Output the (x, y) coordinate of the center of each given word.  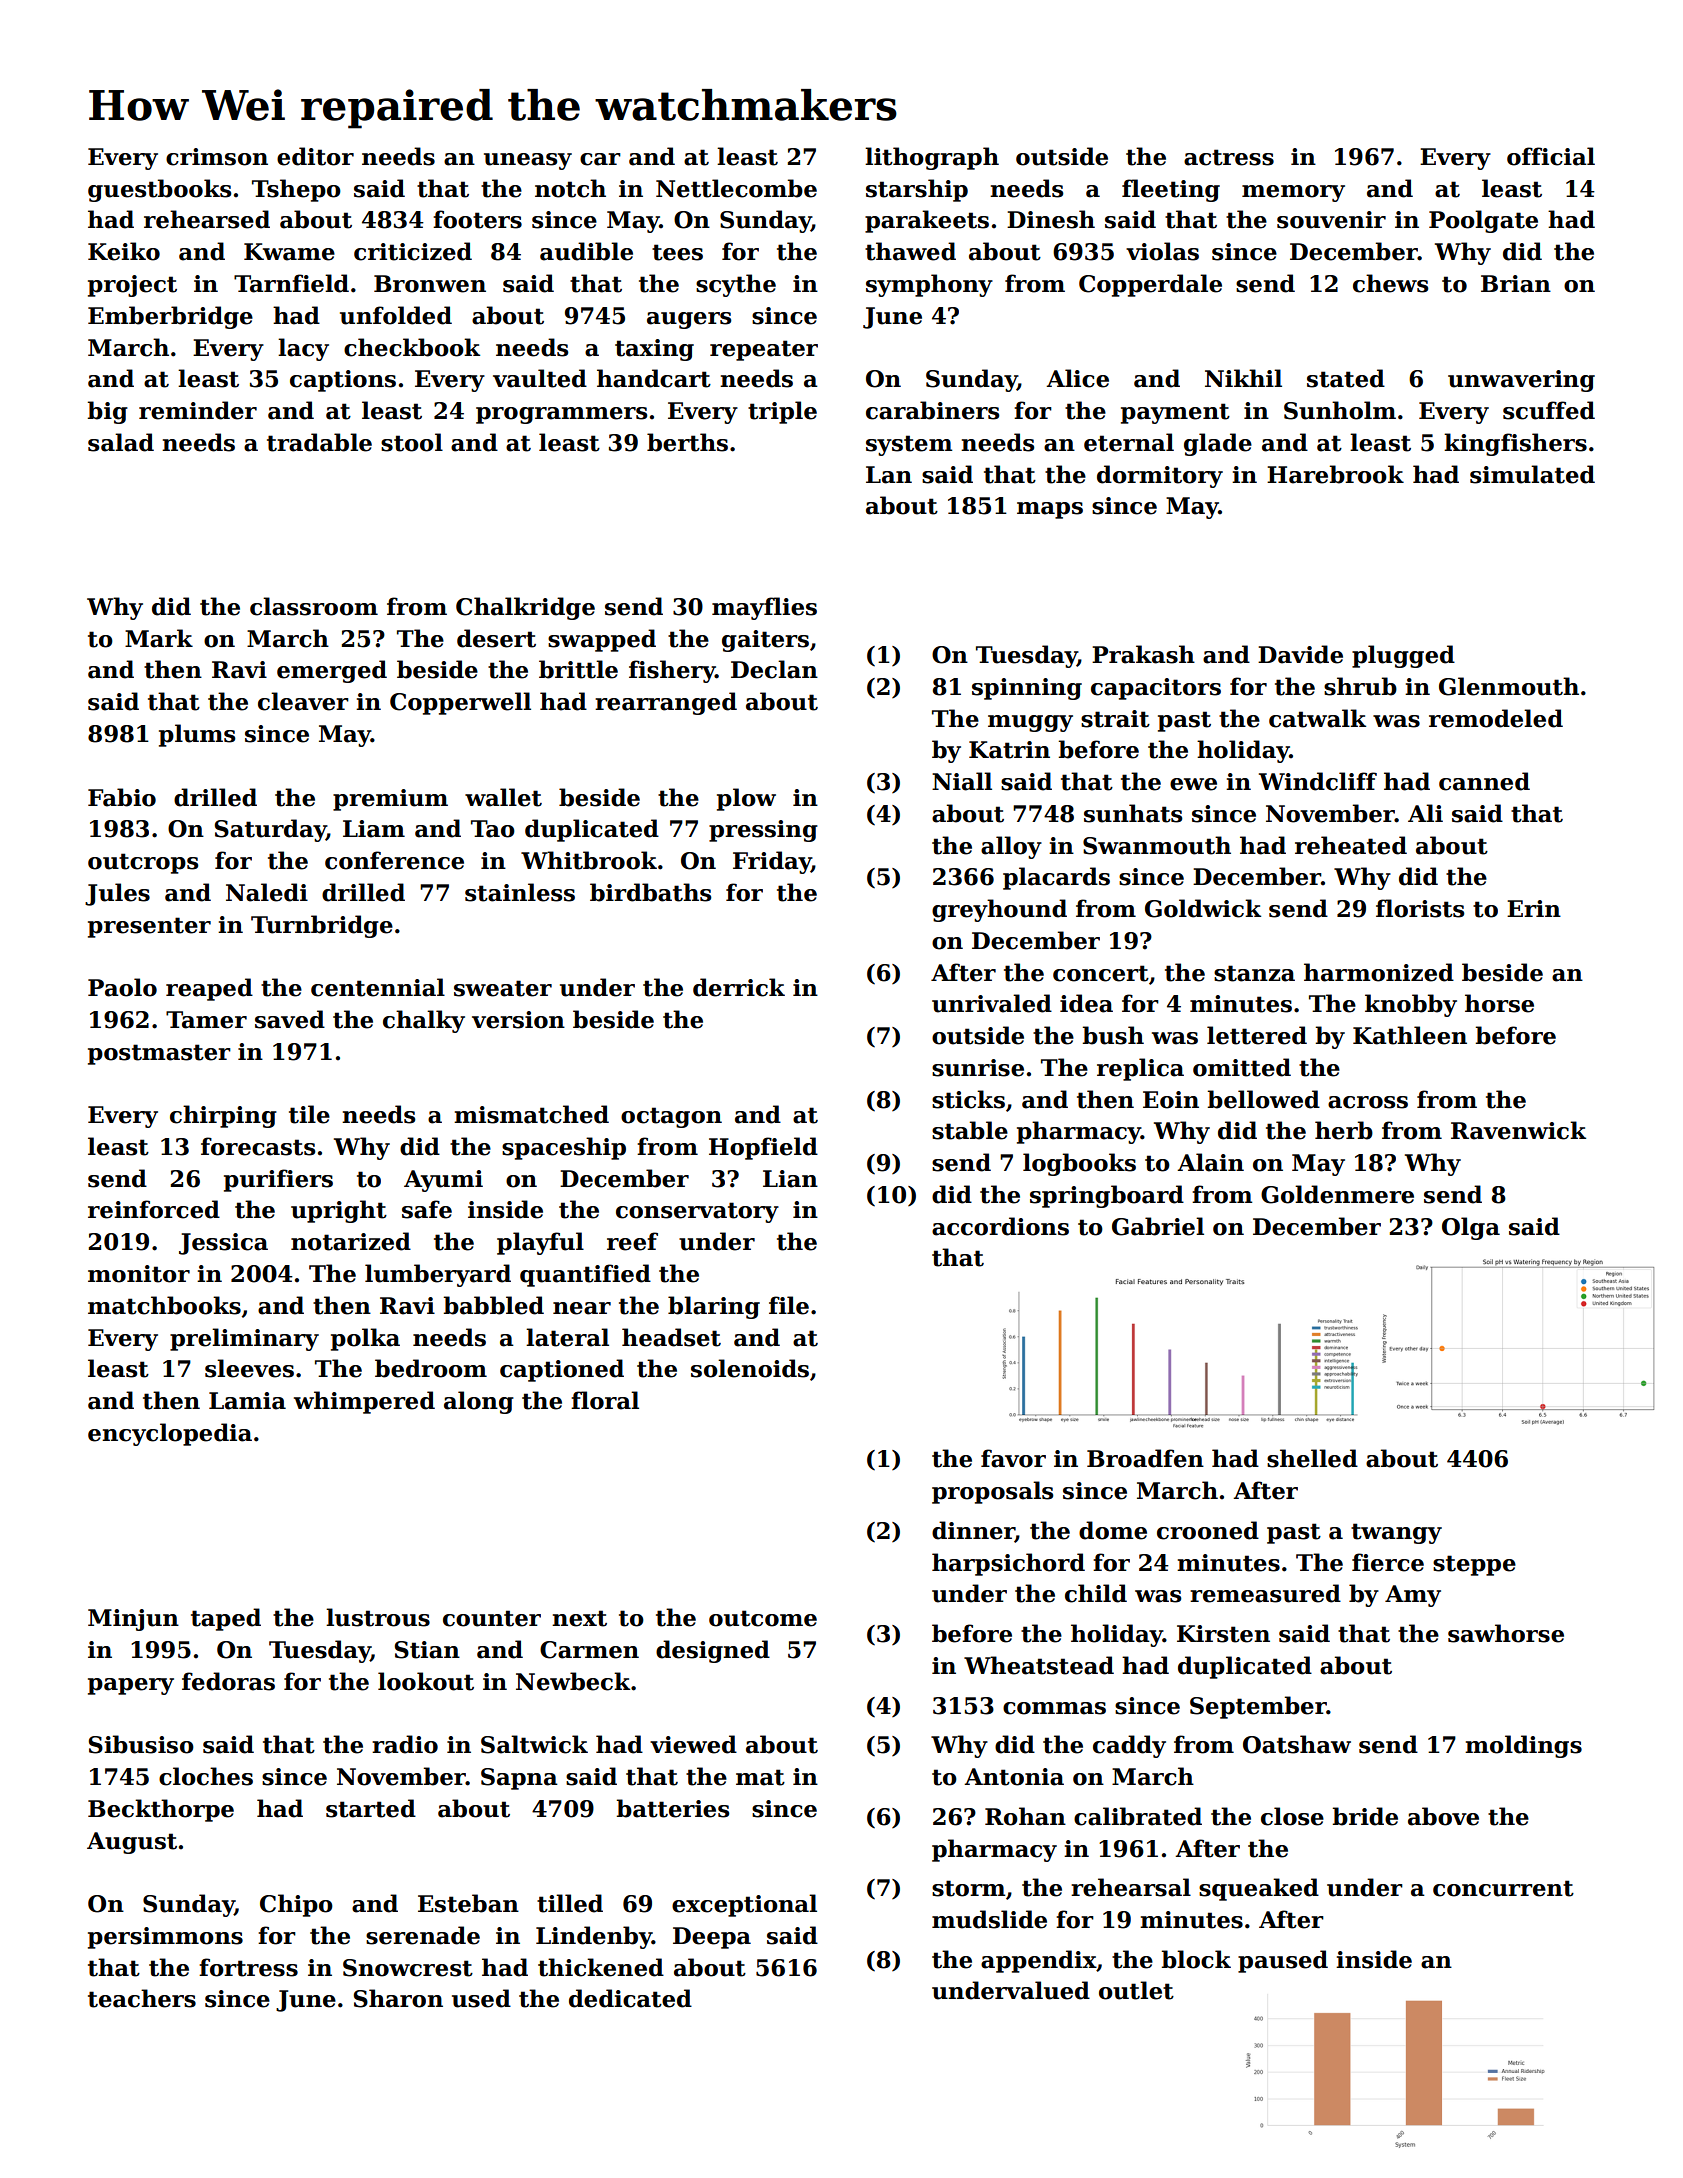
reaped (209, 989)
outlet (1136, 1990)
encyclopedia (170, 1434)
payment (1175, 413)
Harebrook (1335, 474)
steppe (1474, 1565)
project (132, 286)
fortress (248, 1967)
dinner (973, 1531)
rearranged (666, 703)
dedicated (630, 1998)
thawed (910, 251)
